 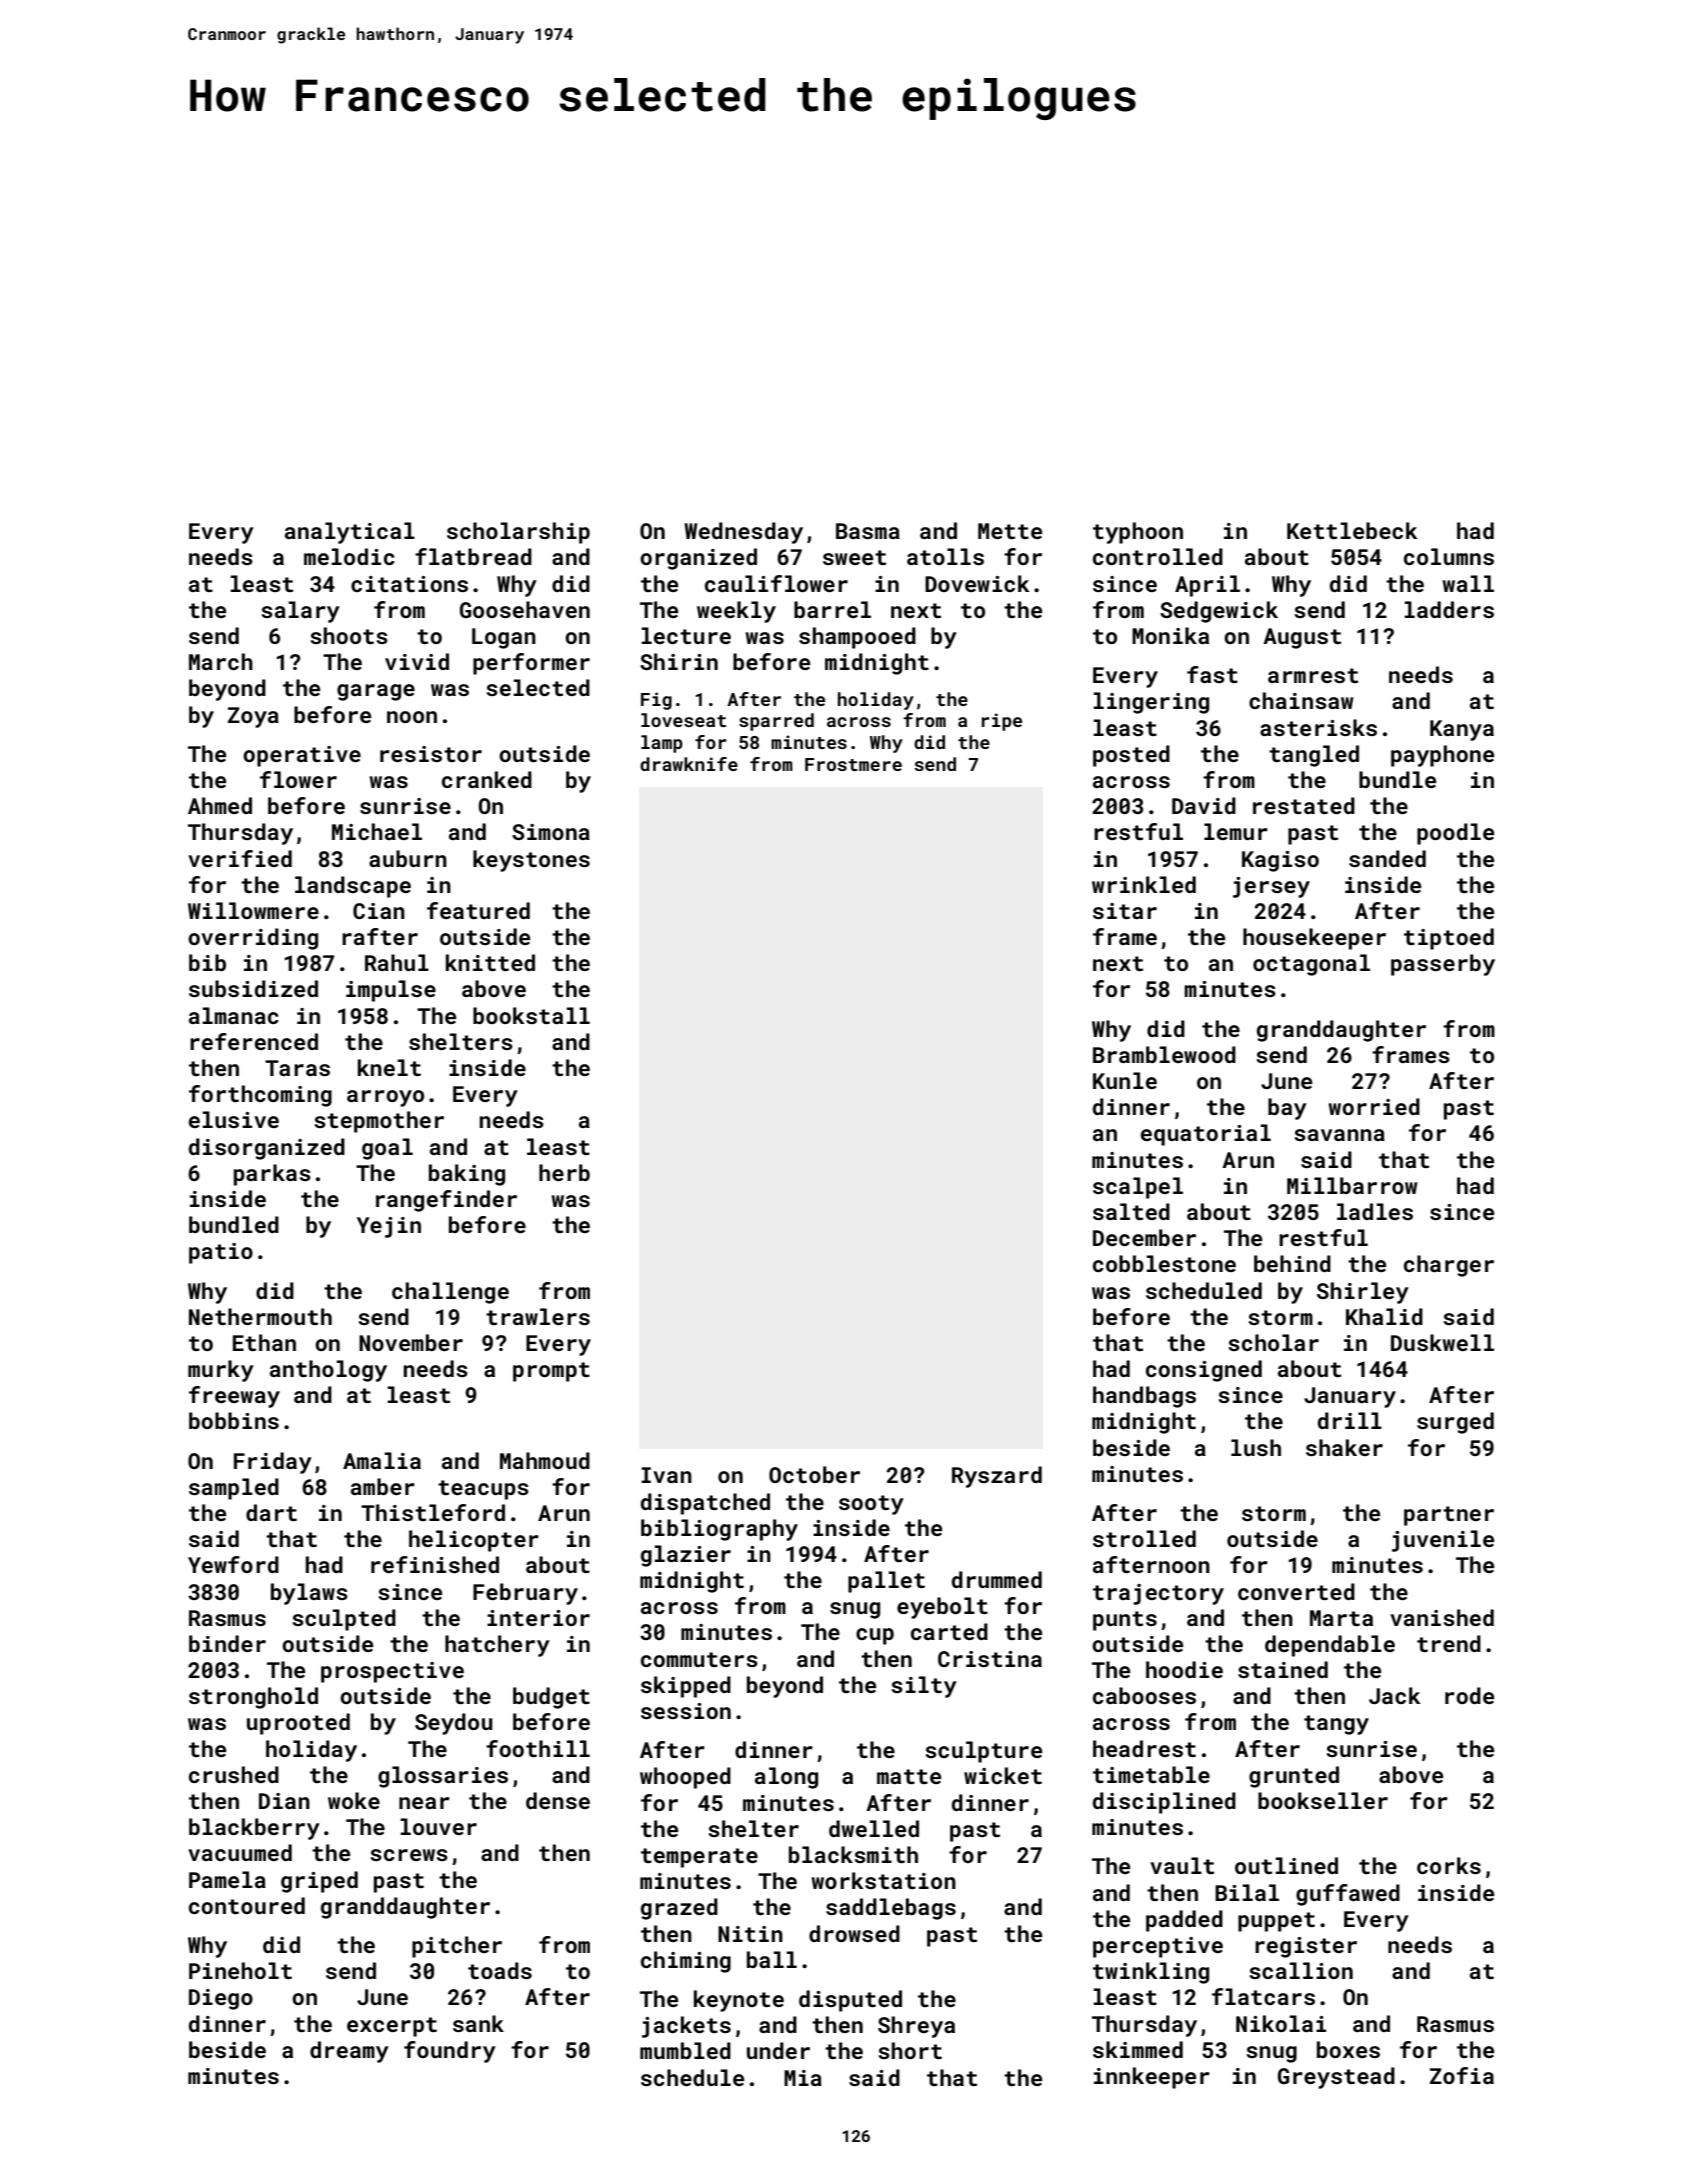 What do you see at coordinates (1455, 834) in the image?
I see `poodle` at bounding box center [1455, 834].
